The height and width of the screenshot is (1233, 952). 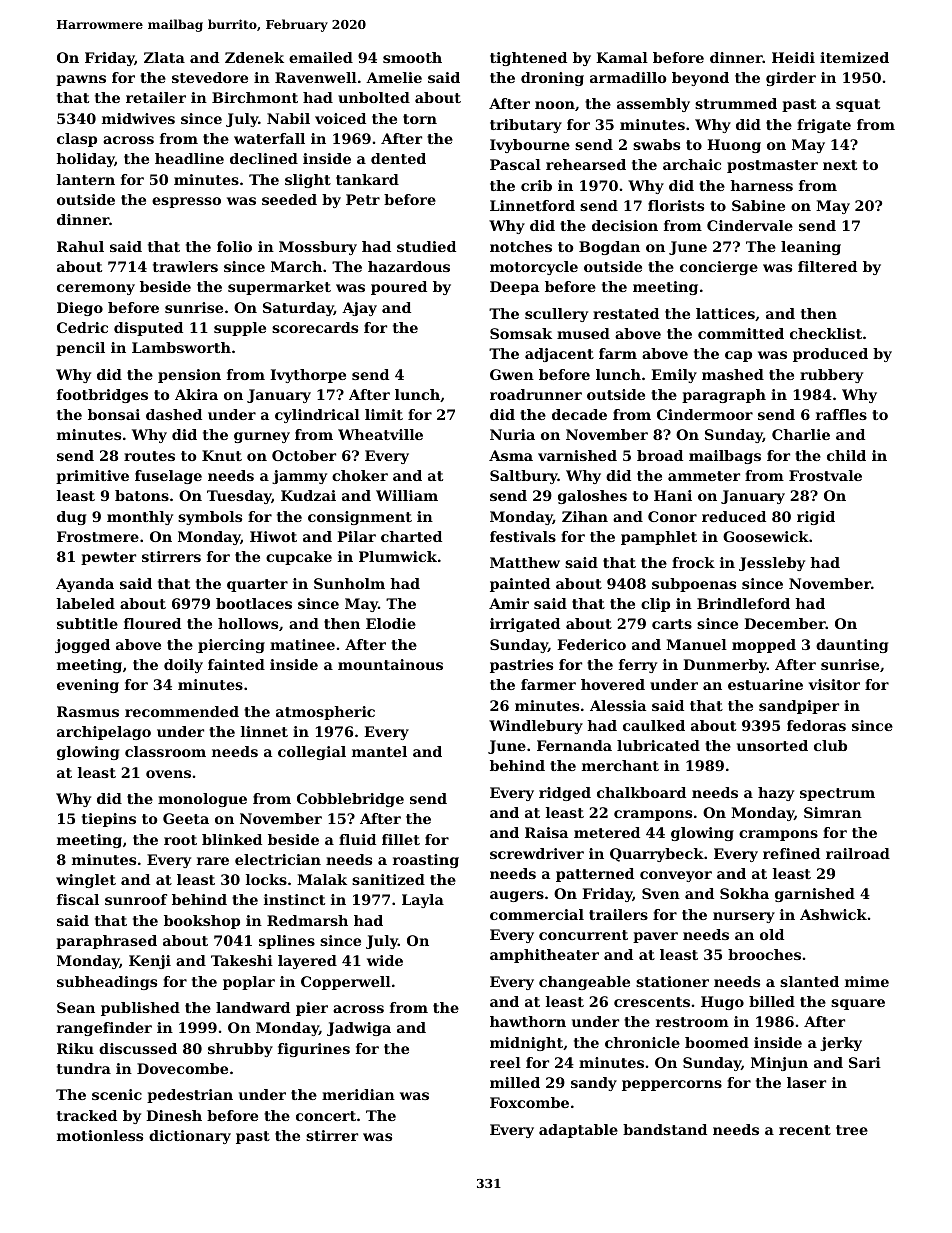 What do you see at coordinates (544, 956) in the screenshot?
I see `amphitheater` at bounding box center [544, 956].
